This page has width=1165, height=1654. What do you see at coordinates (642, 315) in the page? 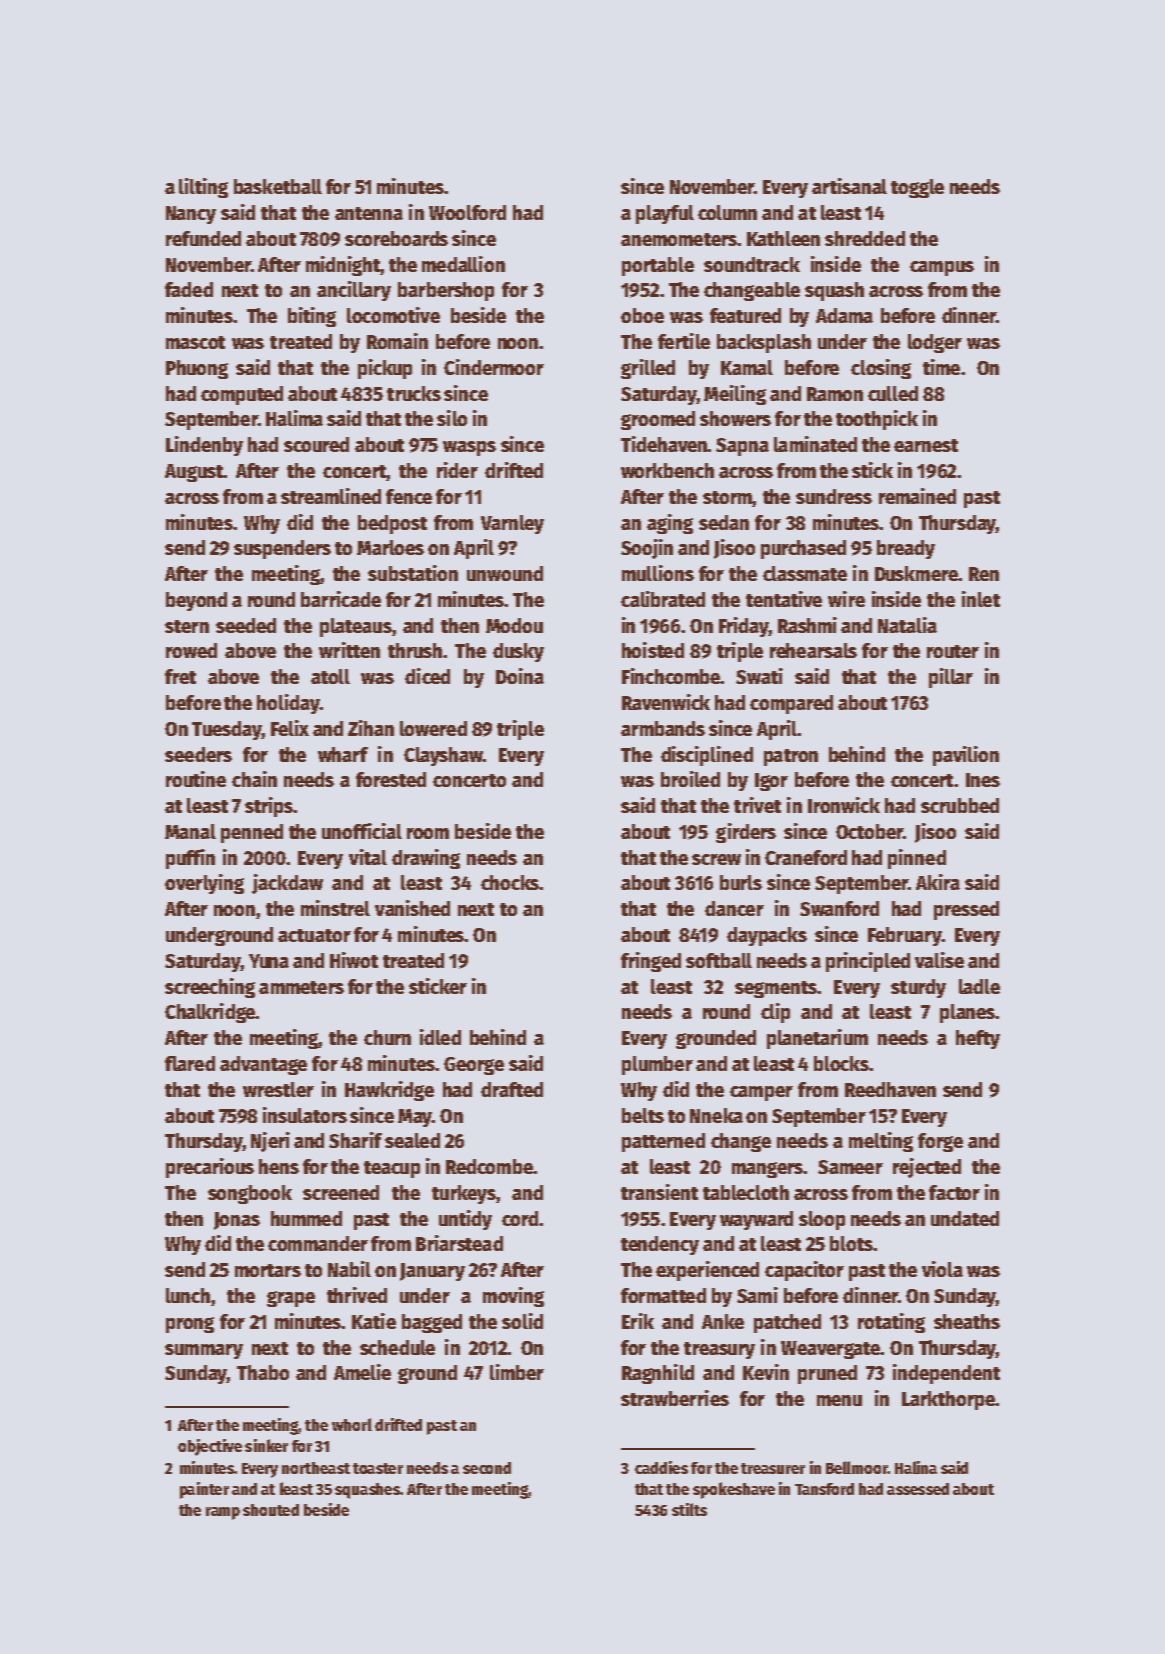
I see `oboe` at bounding box center [642, 315].
